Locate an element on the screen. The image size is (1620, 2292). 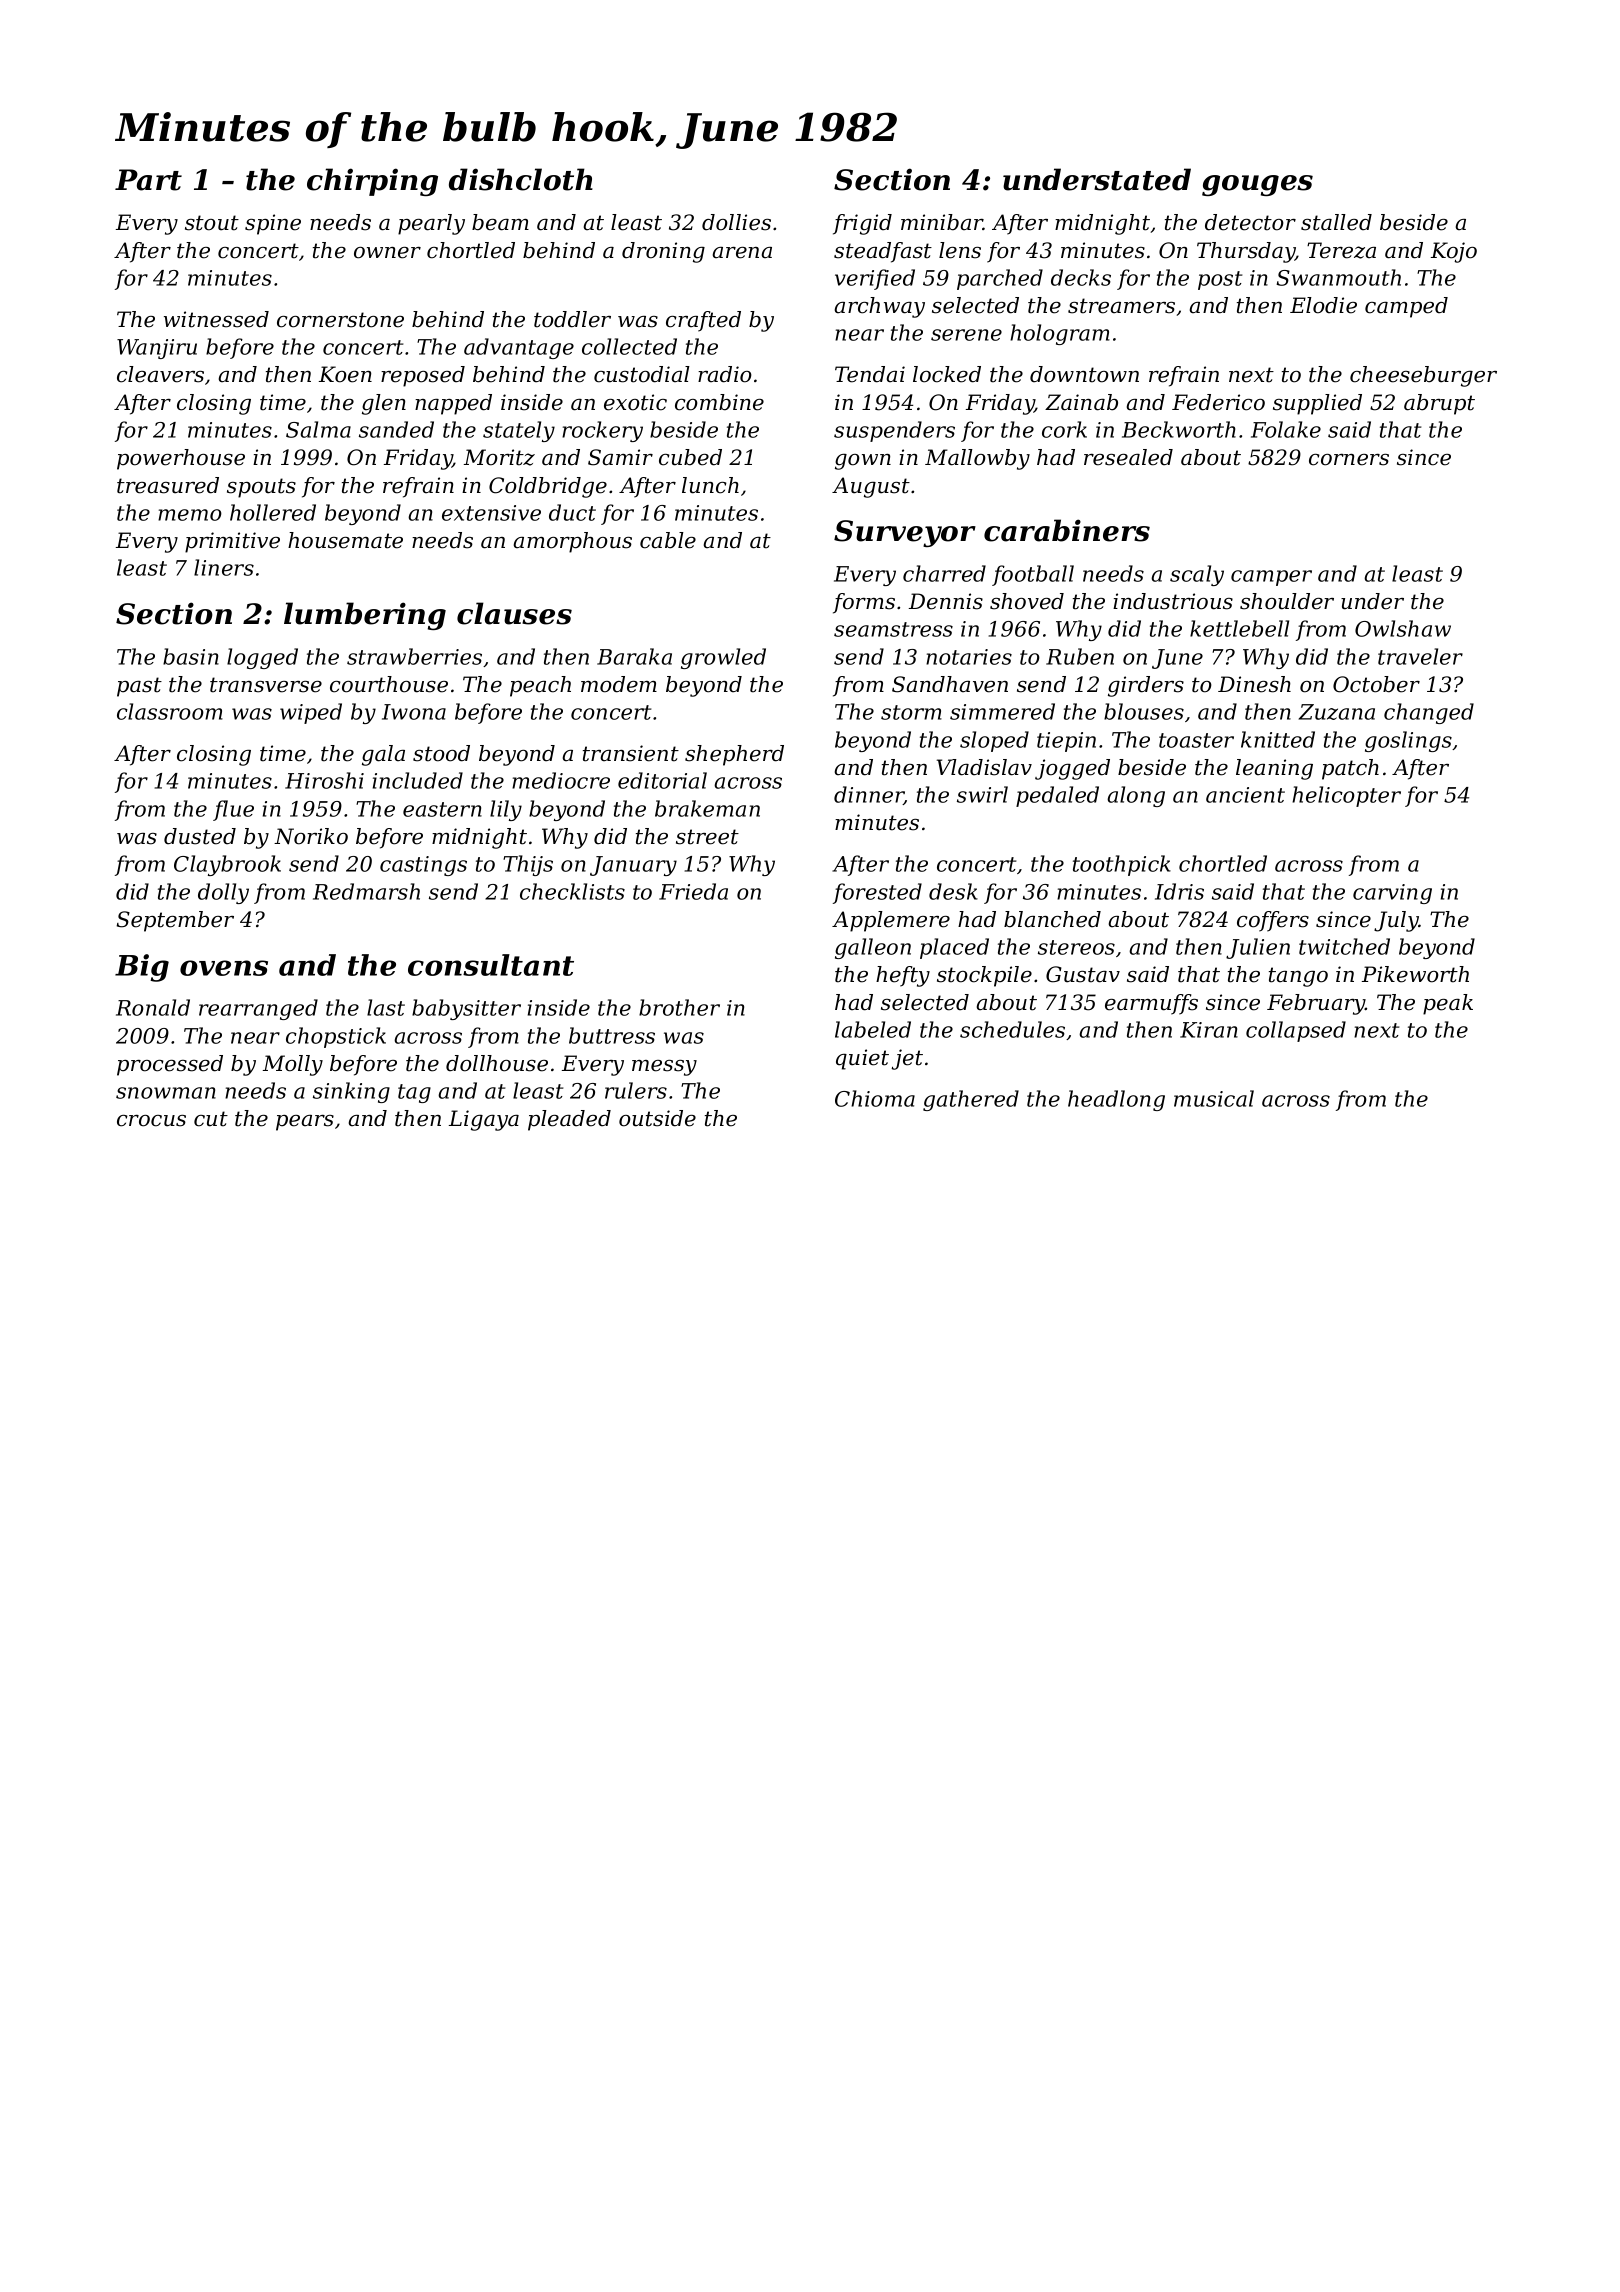
housemate is located at coordinates (345, 540).
